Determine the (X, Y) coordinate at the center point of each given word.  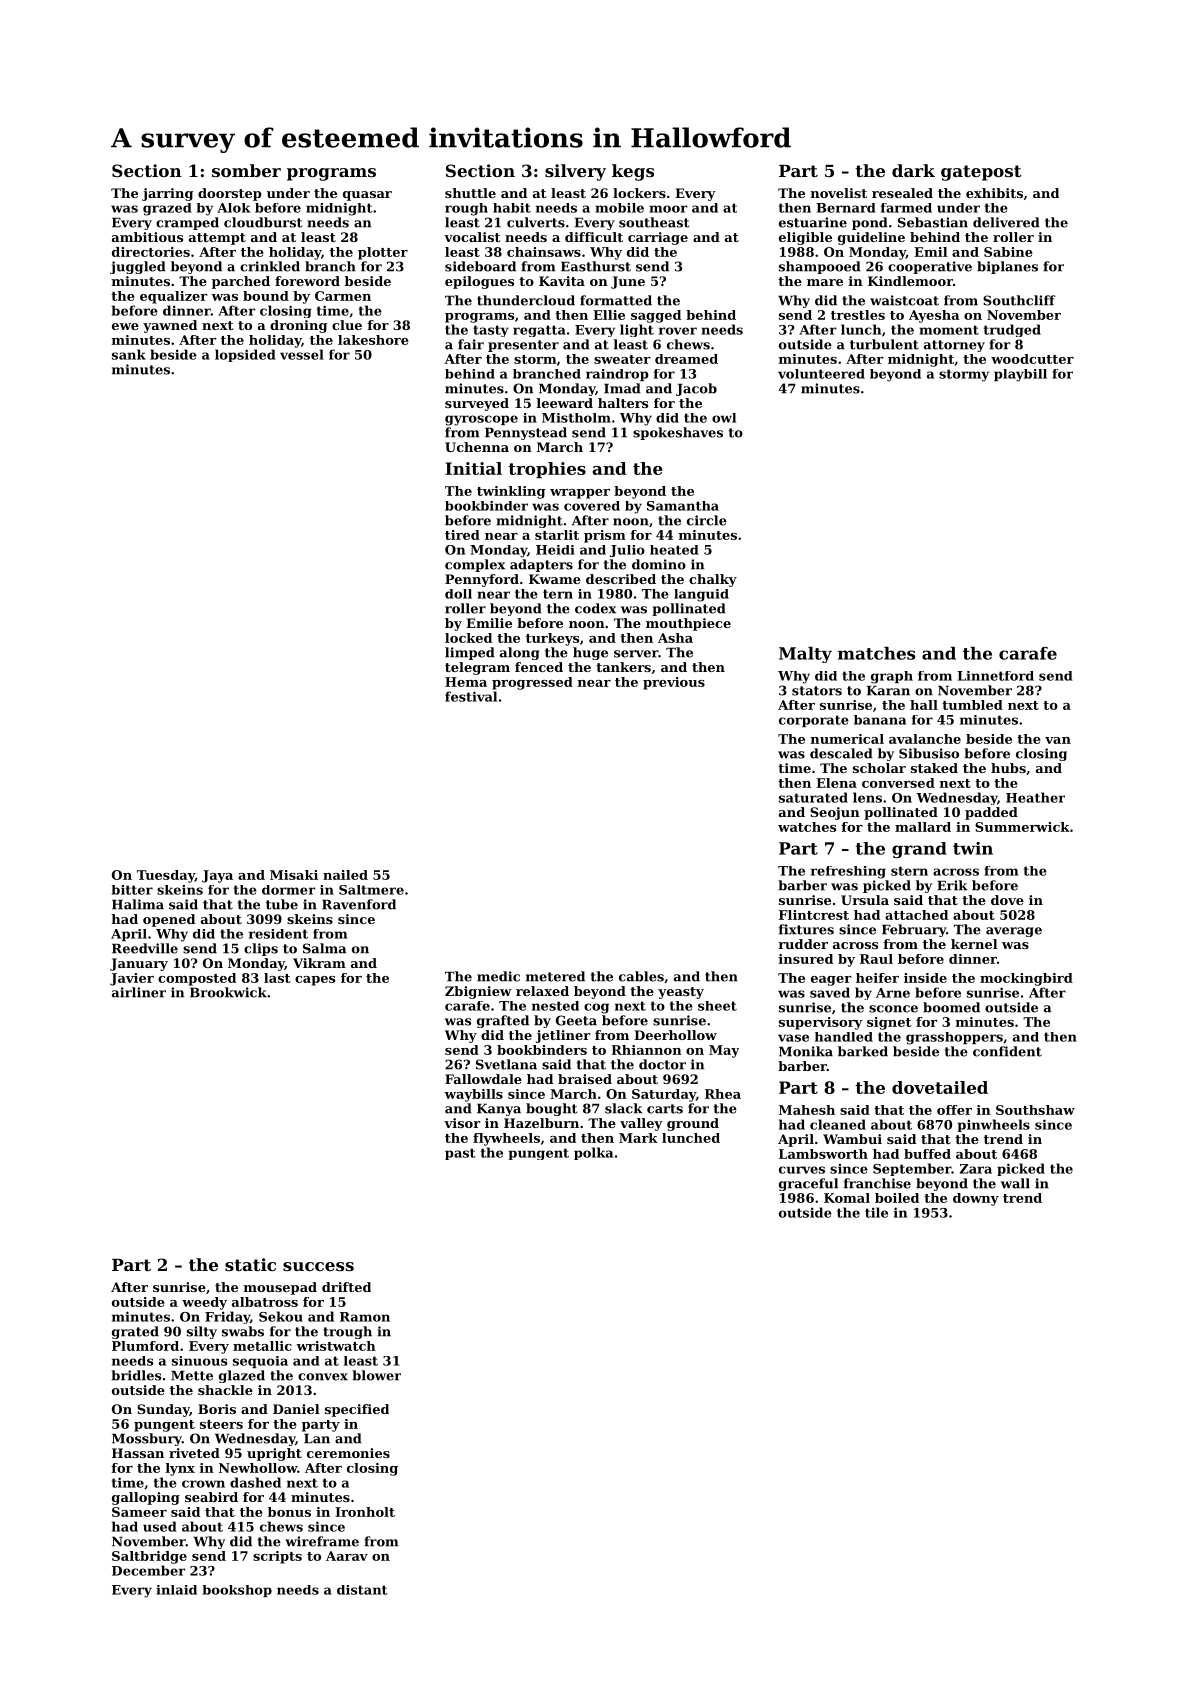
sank (129, 354)
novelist (839, 193)
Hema (466, 682)
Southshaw (1035, 1110)
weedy (204, 1303)
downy (976, 1199)
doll (458, 594)
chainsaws (544, 252)
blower (376, 1375)
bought (551, 1109)
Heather (1035, 797)
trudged (1012, 330)
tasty (491, 331)
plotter (383, 253)
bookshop (237, 1591)
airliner (139, 992)
